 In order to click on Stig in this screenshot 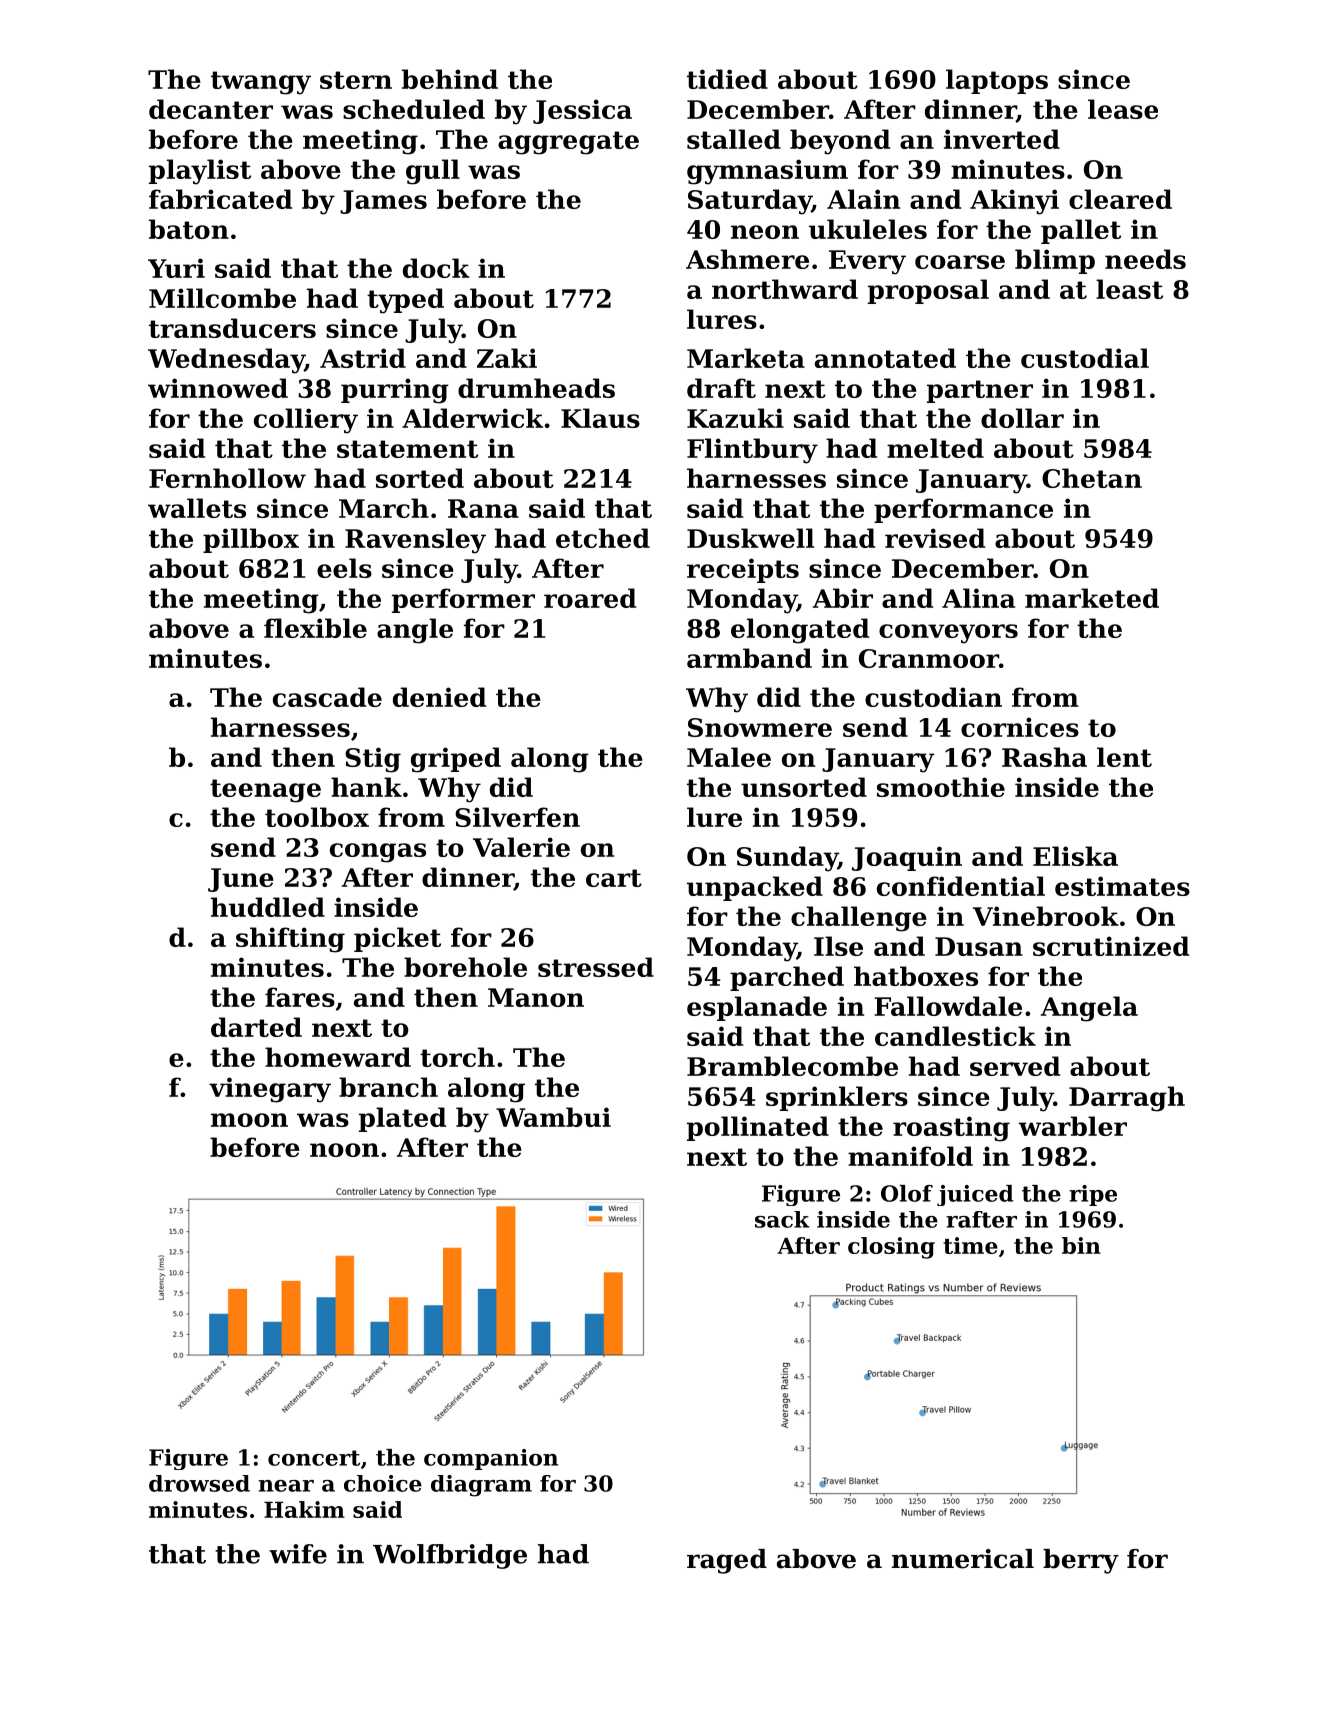, I will do `click(373, 760)`.
